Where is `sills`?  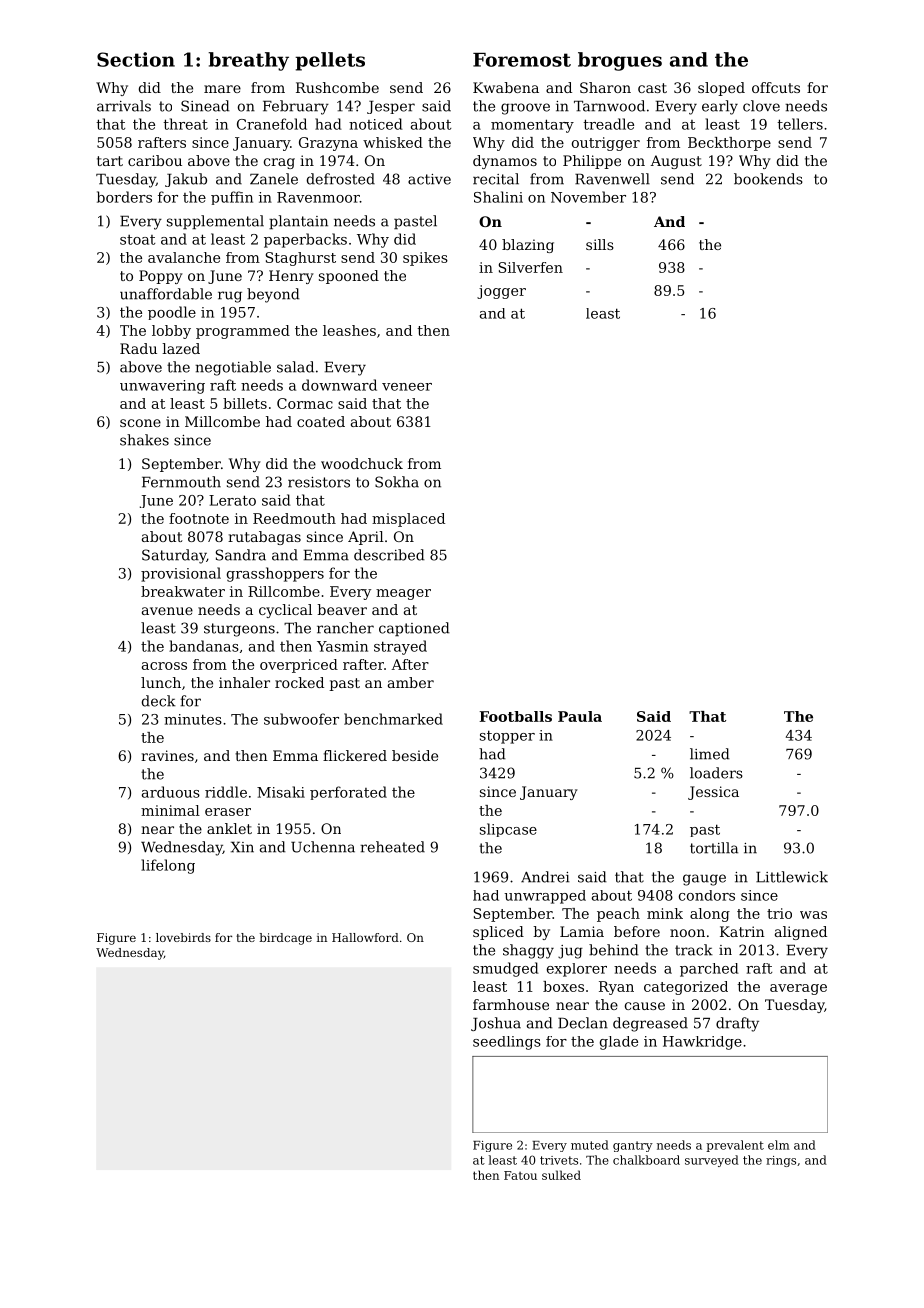 sills is located at coordinates (600, 244).
